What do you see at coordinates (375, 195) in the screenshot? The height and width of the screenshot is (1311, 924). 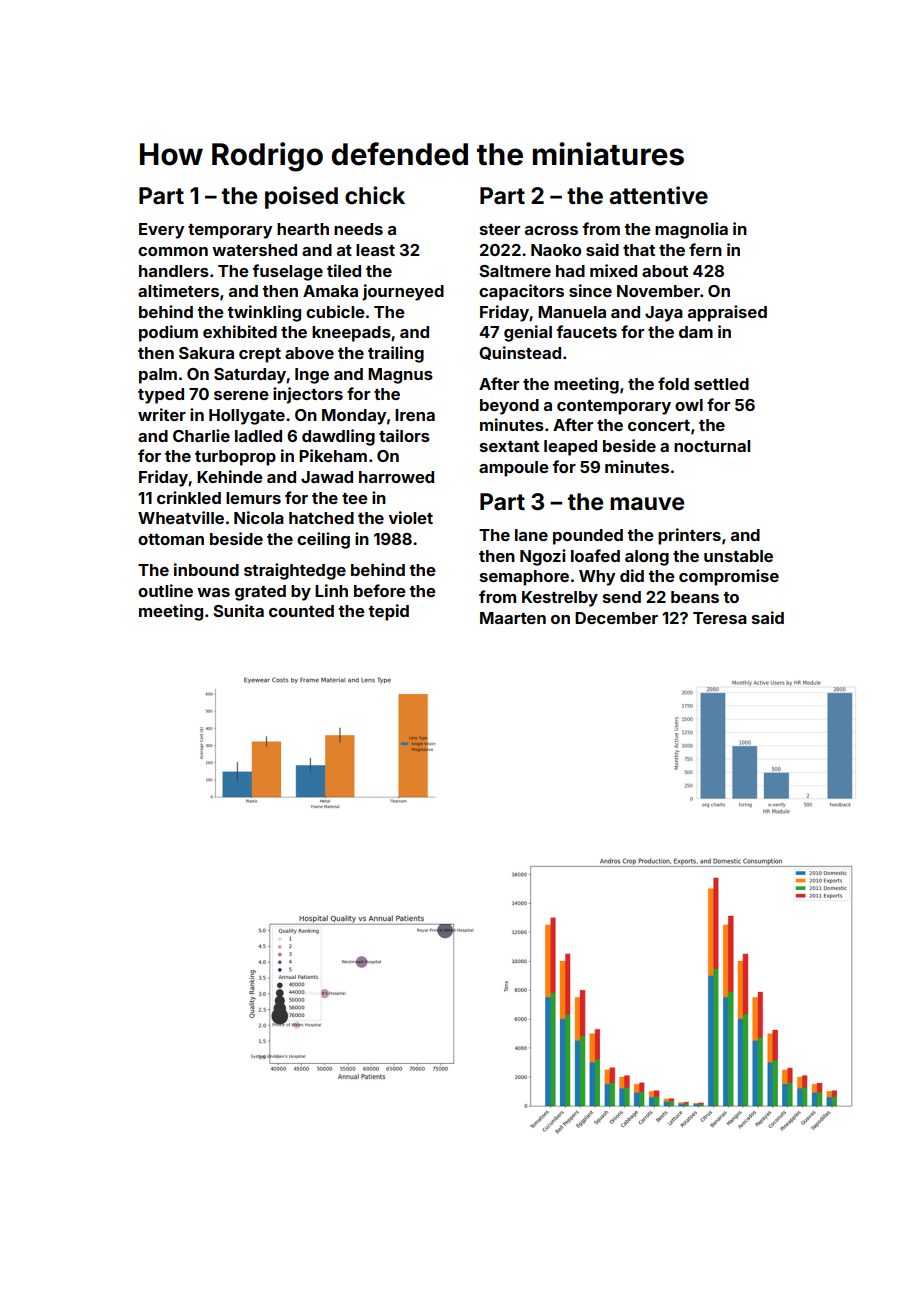 I see `chick` at bounding box center [375, 195].
